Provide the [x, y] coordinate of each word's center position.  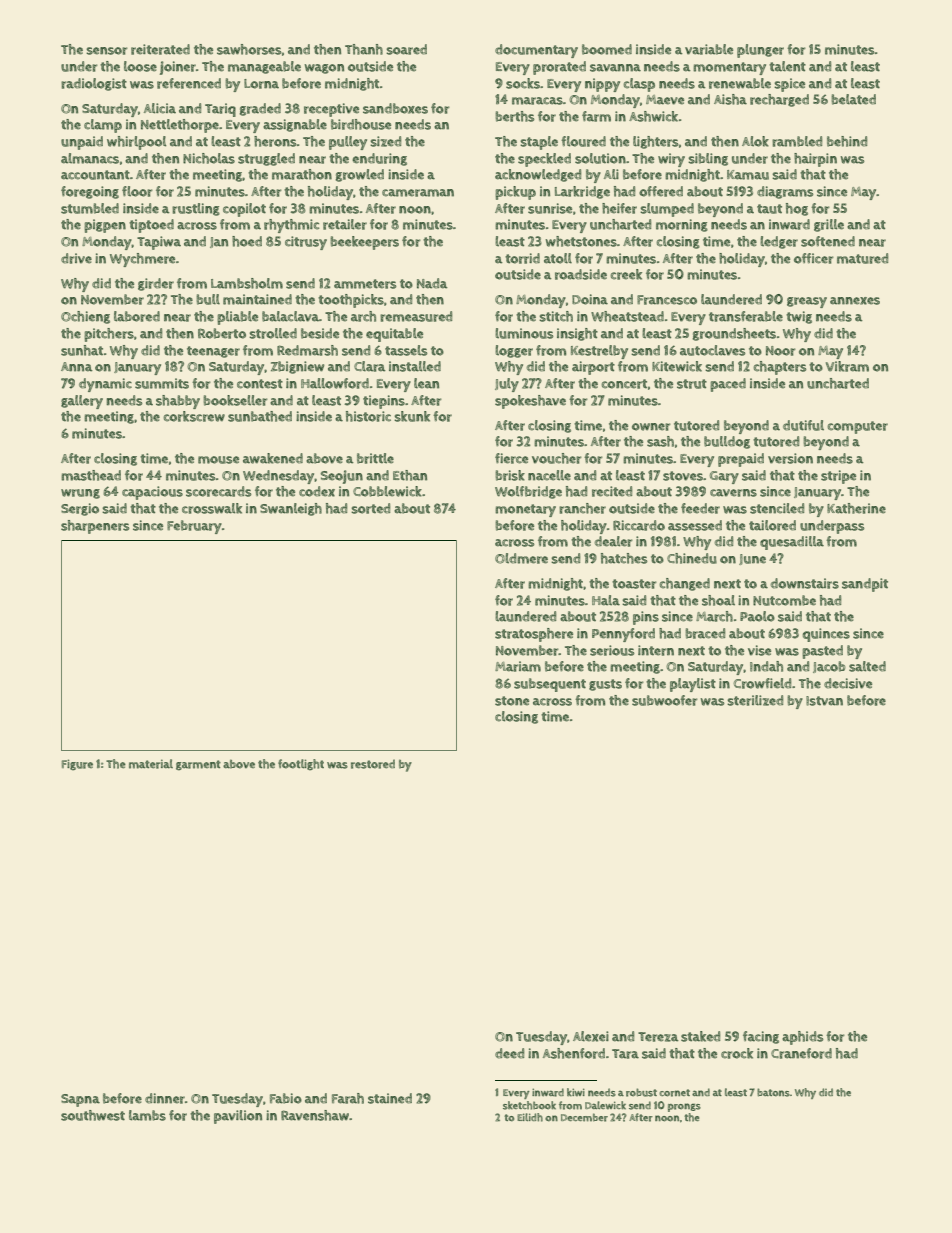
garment [198, 765]
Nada [432, 283]
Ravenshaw [315, 1115]
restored [373, 764]
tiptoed [151, 226]
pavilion [238, 1117]
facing [761, 1037]
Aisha [730, 99]
